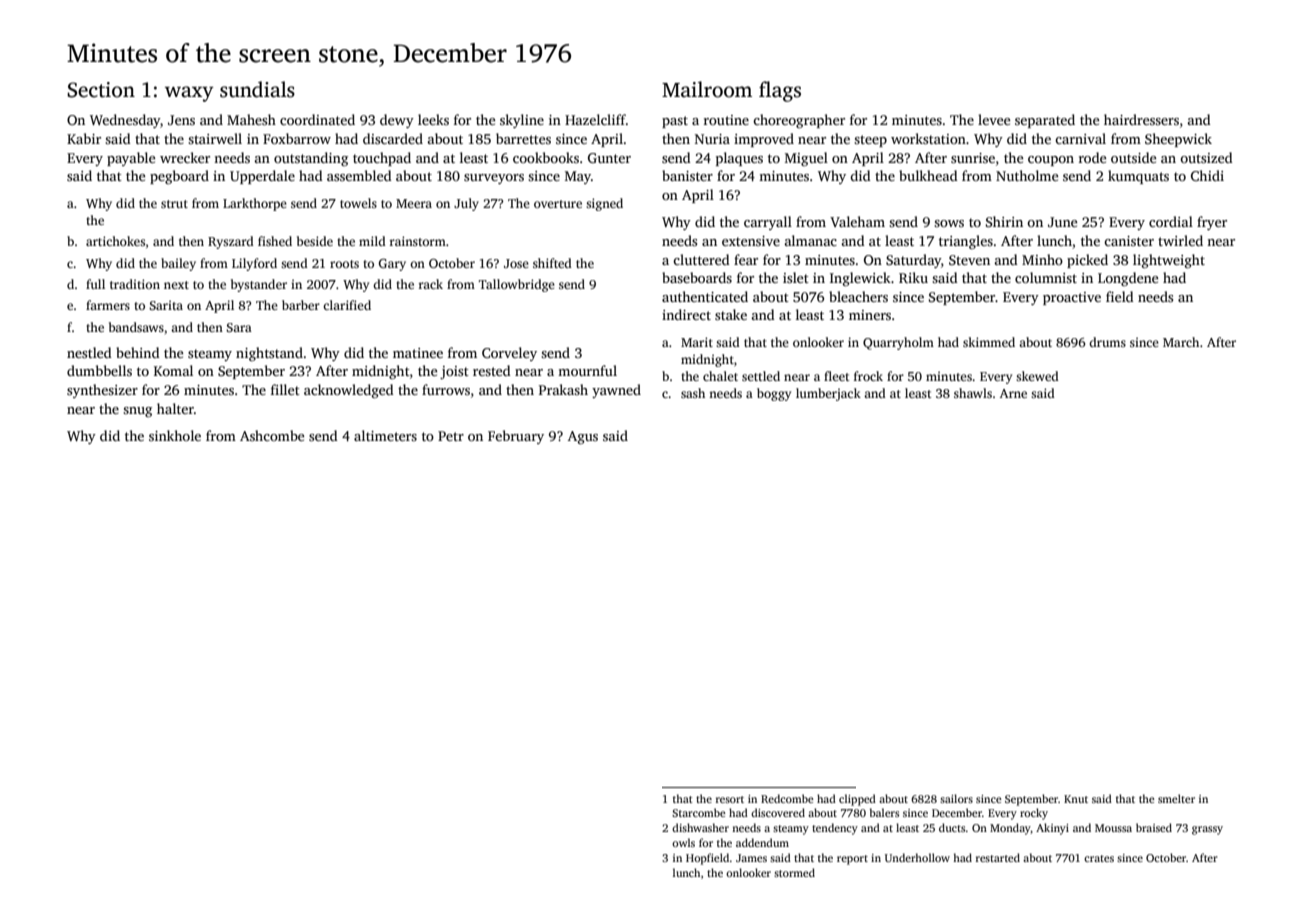 The width and height of the document is (1308, 924). Describe the element at coordinates (1010, 829) in the document. I see `Monday` at that location.
